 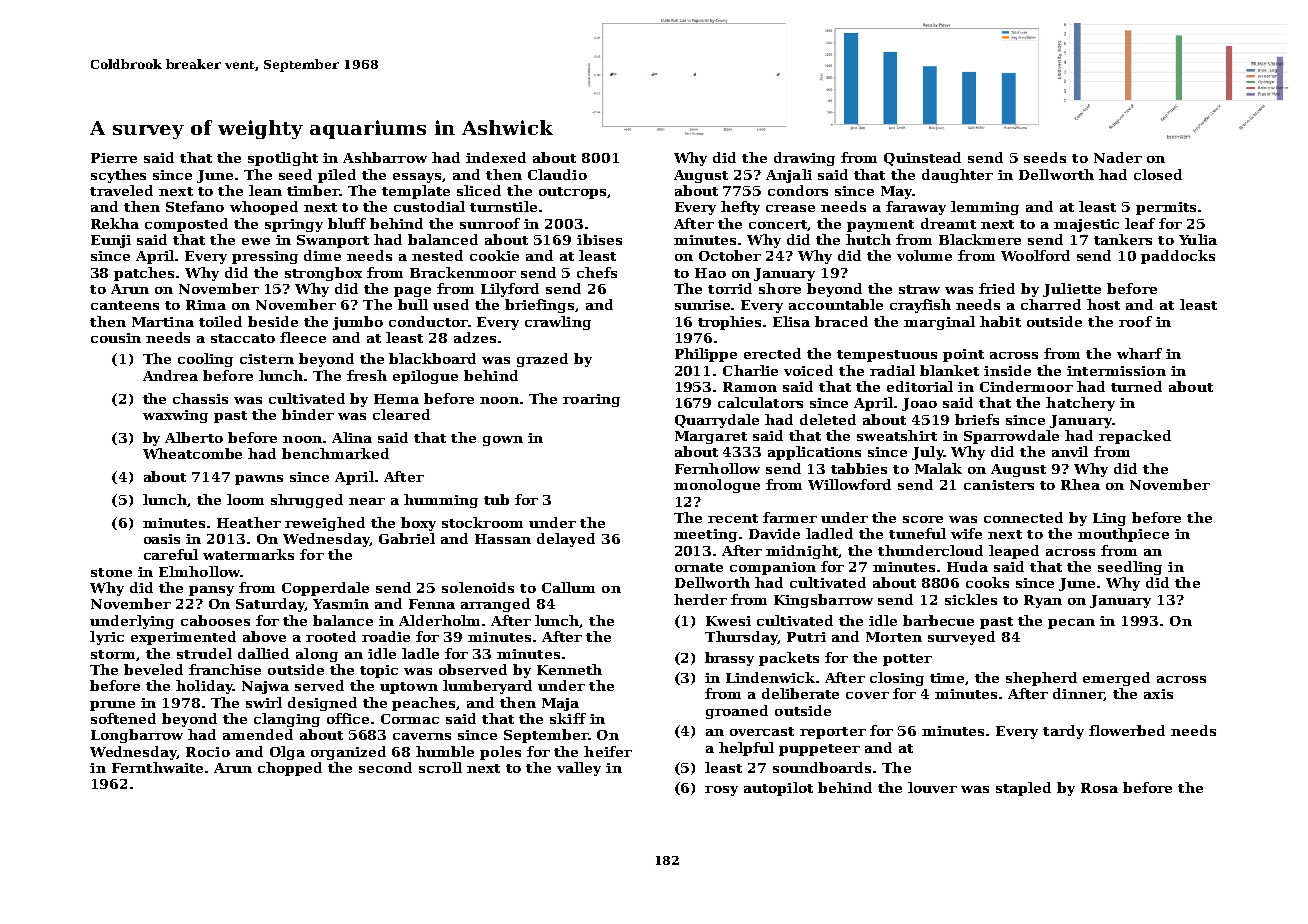 I want to click on tankers, so click(x=1123, y=239).
